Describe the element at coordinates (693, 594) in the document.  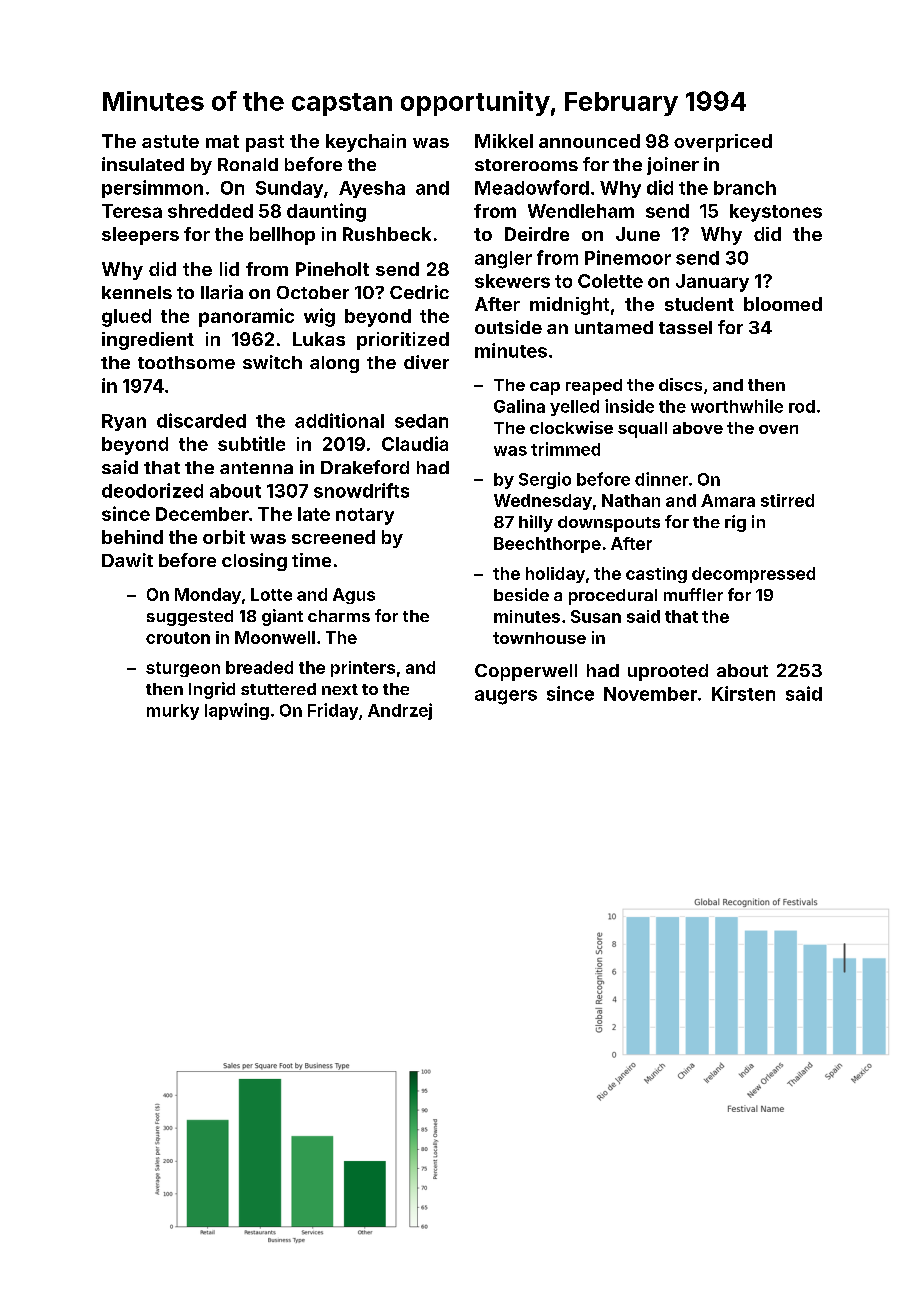
I see `muffler` at that location.
